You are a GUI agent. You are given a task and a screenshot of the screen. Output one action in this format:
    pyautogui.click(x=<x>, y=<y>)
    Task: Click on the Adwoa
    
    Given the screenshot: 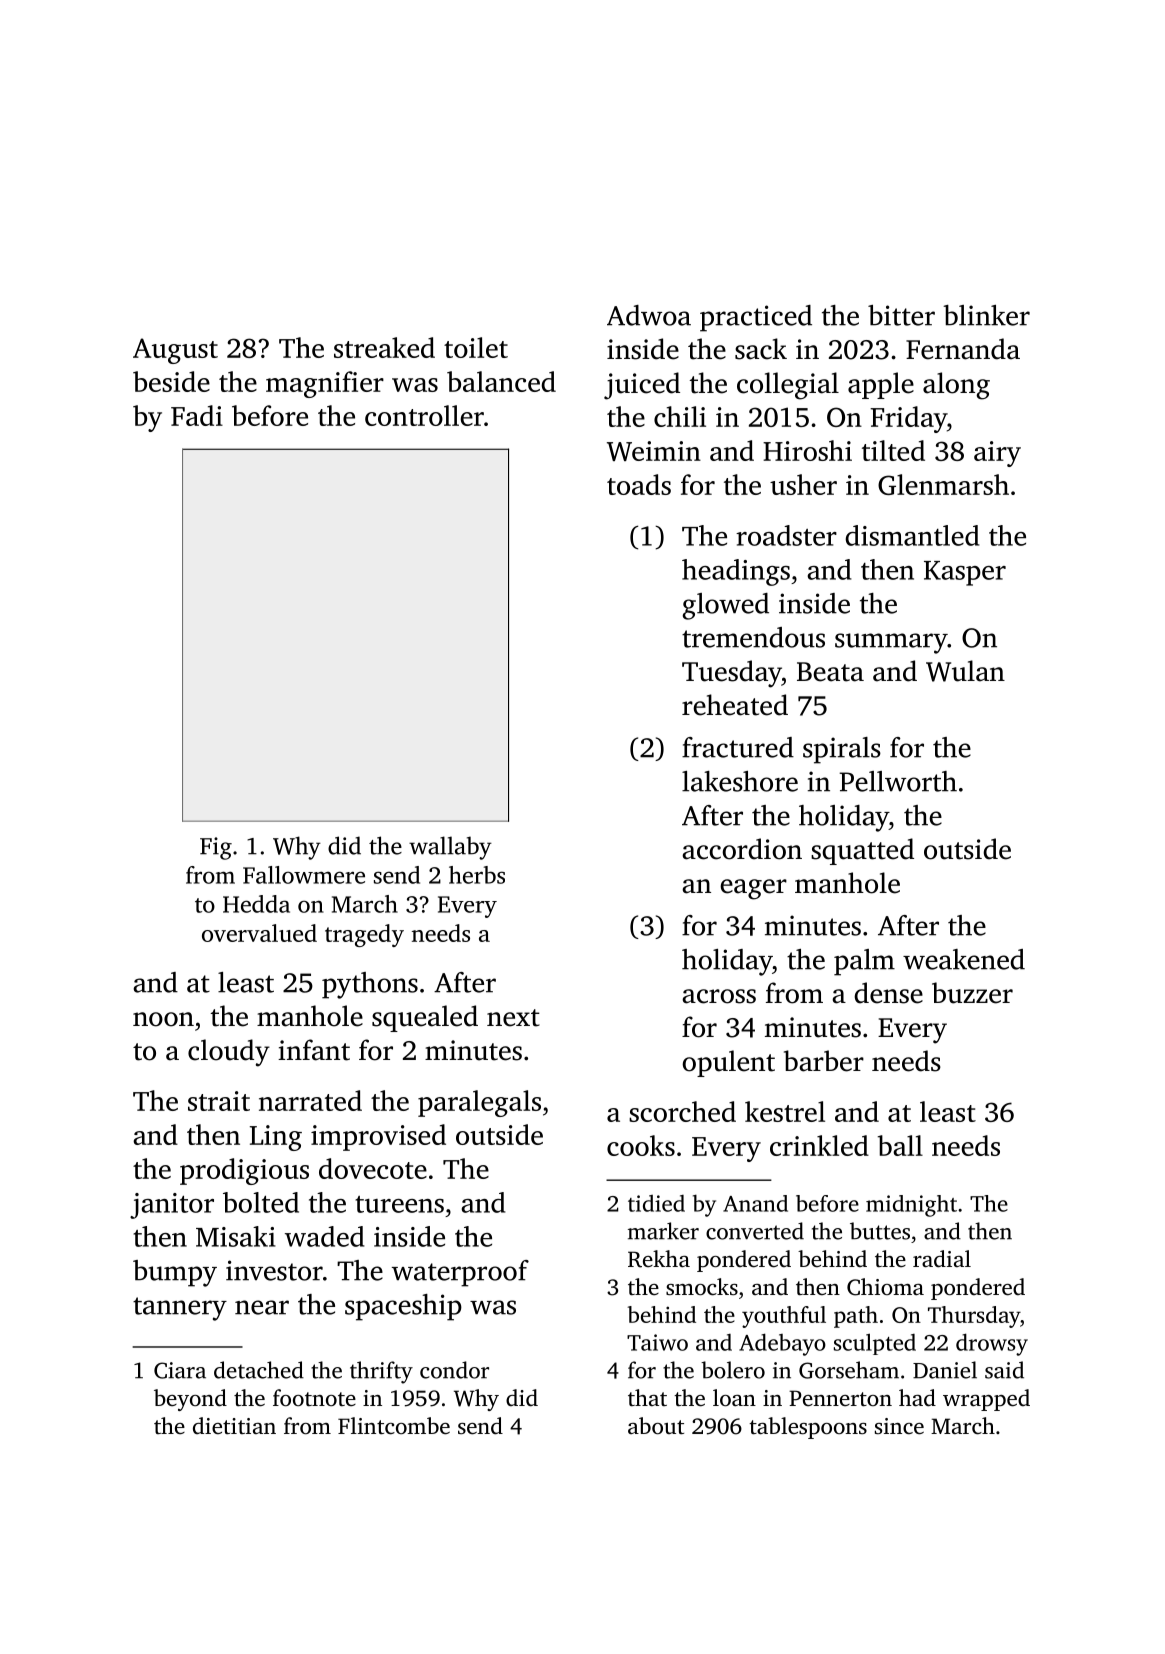 What is the action you would take?
    pyautogui.click(x=649, y=315)
